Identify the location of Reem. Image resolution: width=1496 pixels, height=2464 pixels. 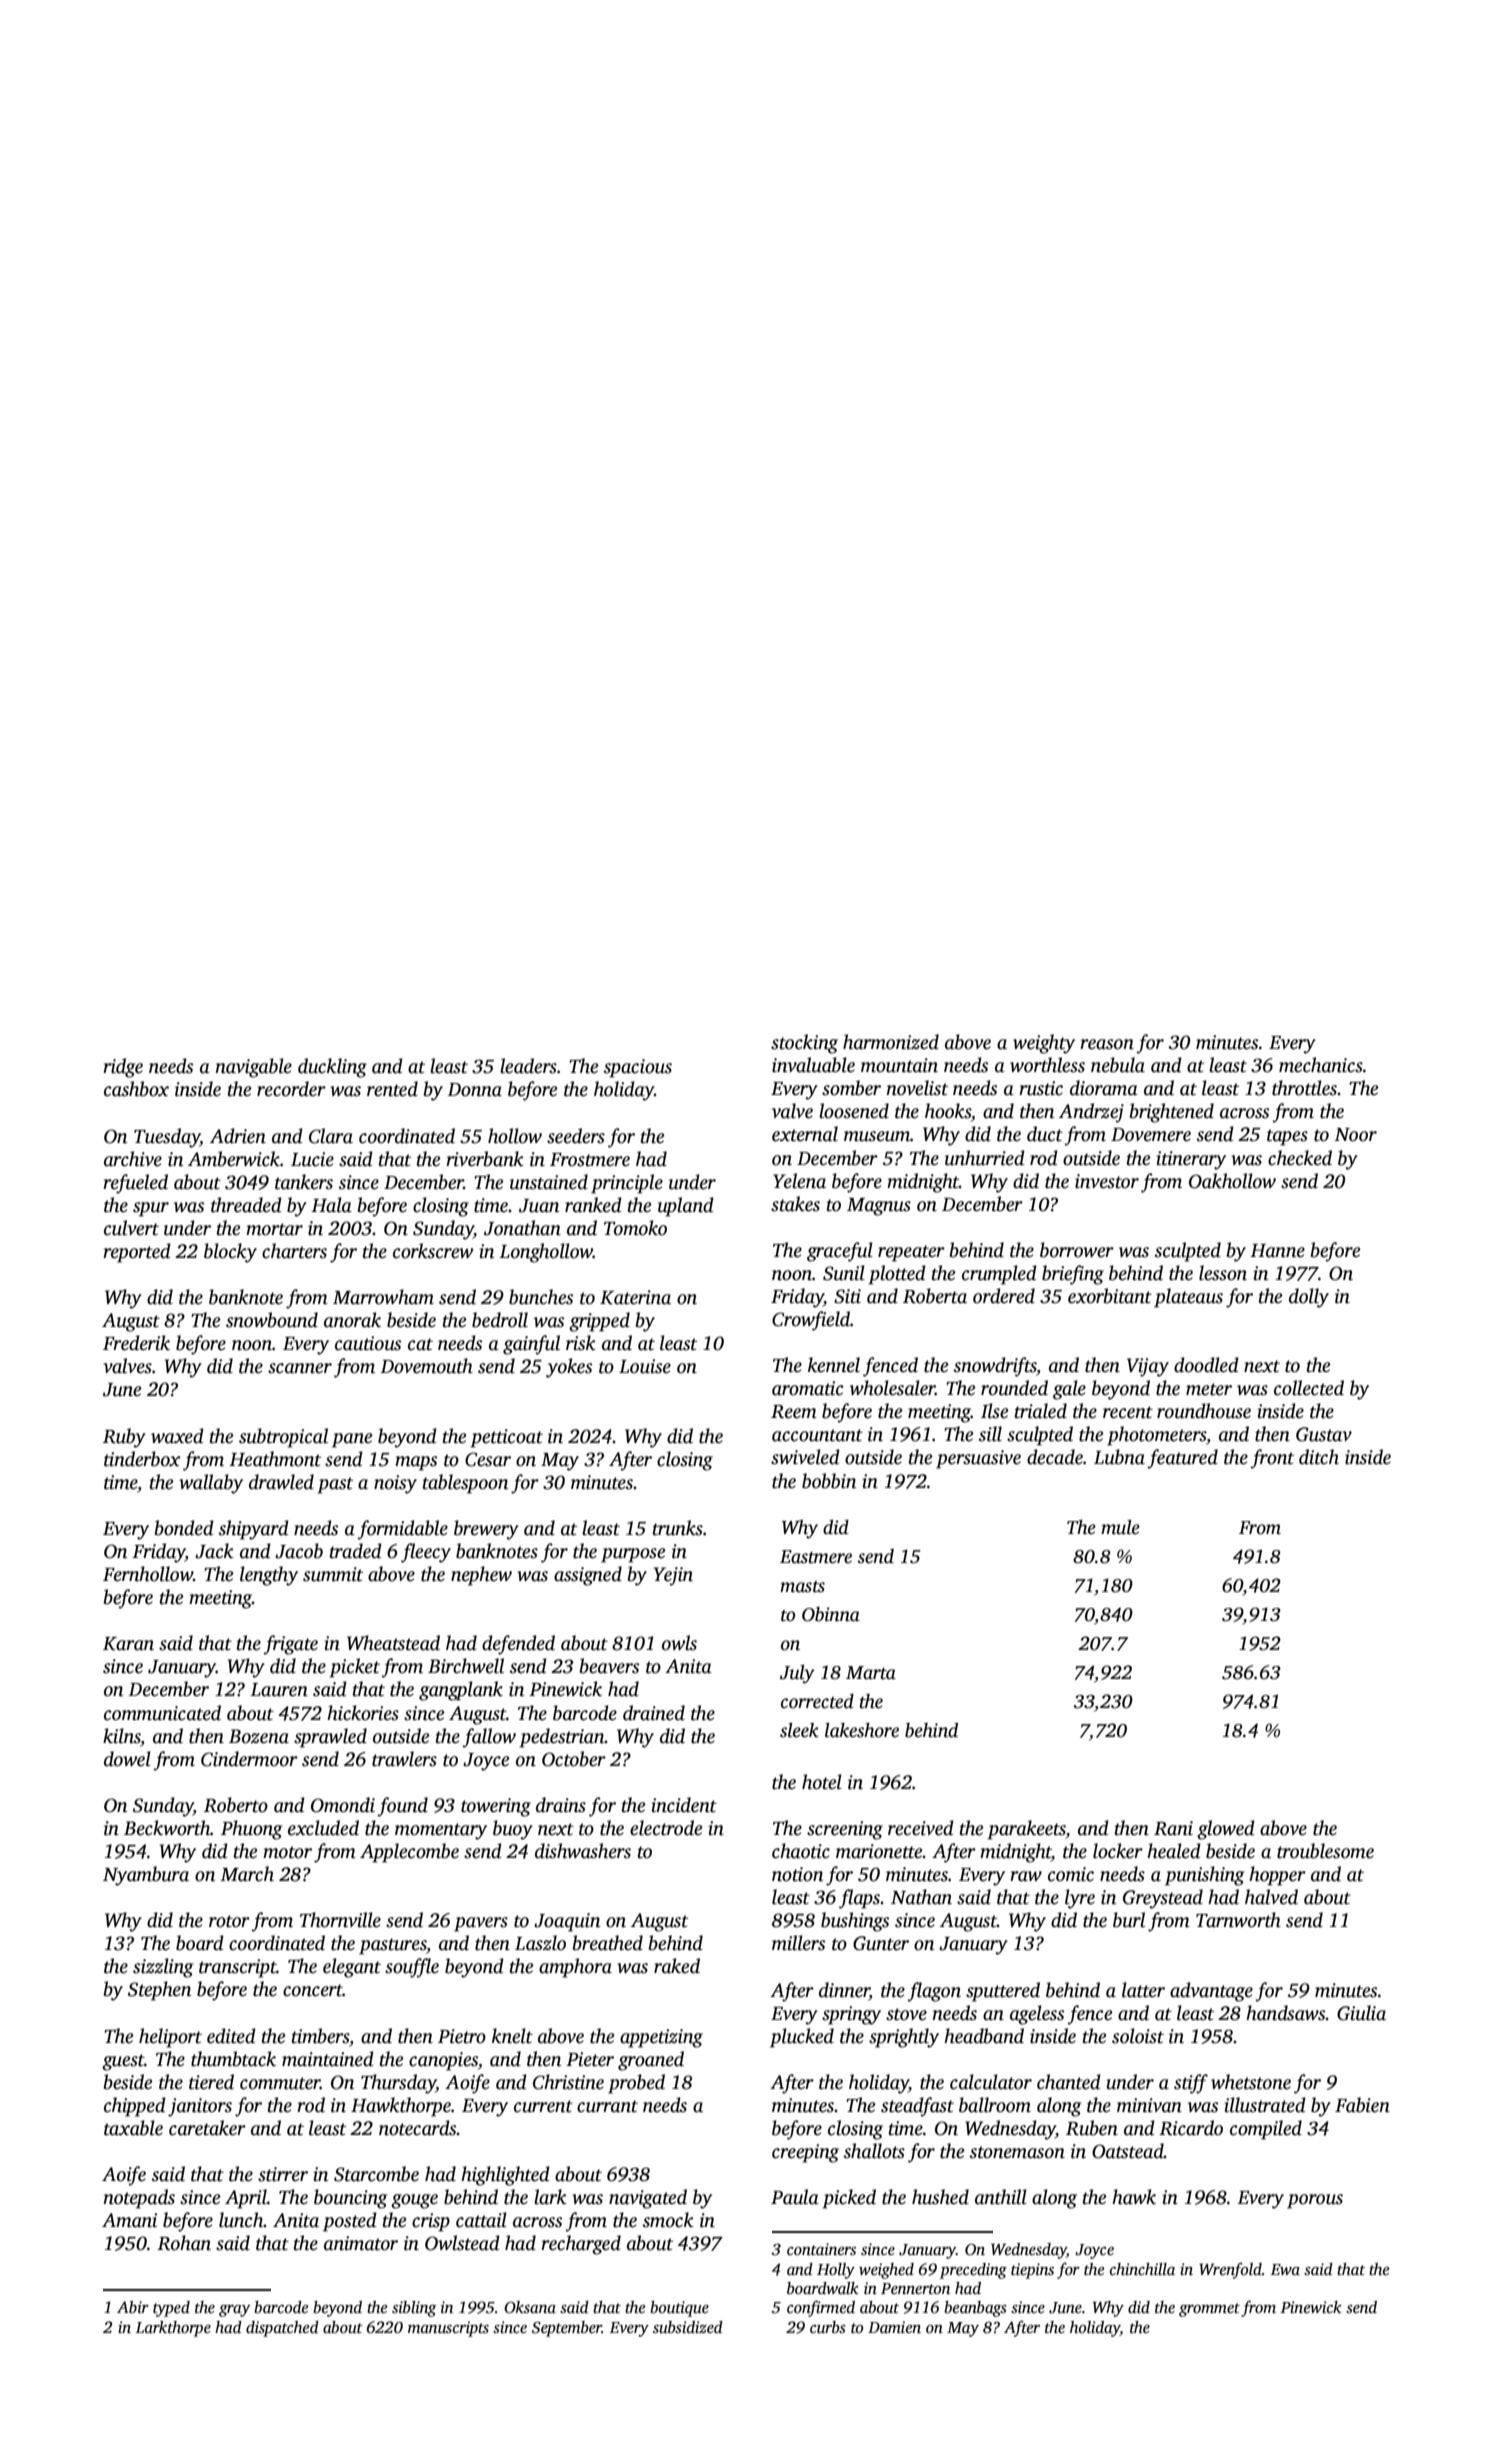
(794, 1412).
